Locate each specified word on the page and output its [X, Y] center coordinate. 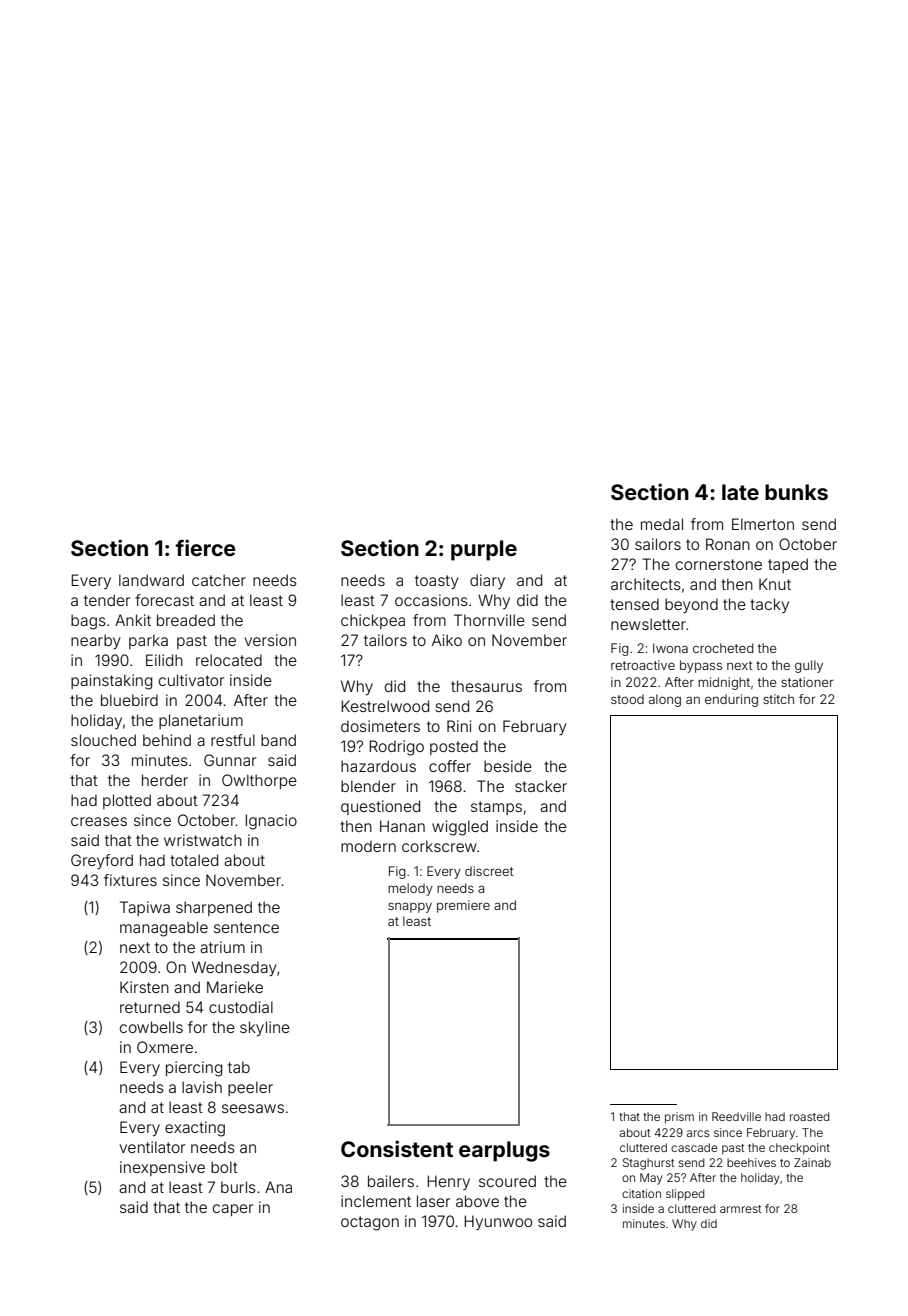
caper [233, 1210]
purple [484, 550]
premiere [463, 906]
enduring [731, 700]
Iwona [670, 648]
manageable [164, 929]
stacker [541, 786]
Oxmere [165, 1047]
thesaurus [486, 686]
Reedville [736, 1116]
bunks [796, 492]
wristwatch [203, 840]
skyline [265, 1028]
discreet [489, 871]
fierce [206, 547]
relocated [229, 660]
